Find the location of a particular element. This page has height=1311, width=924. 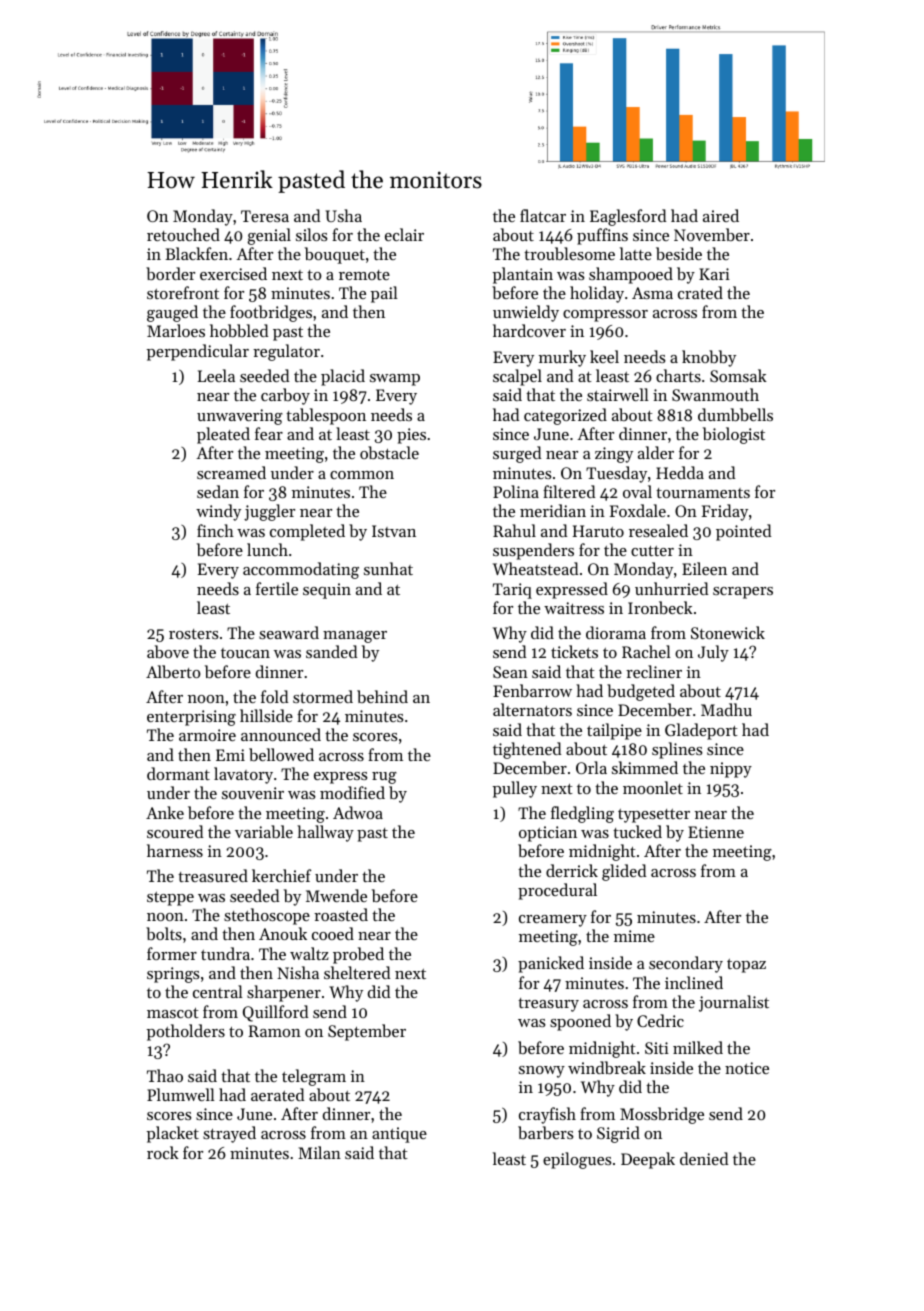

flatcar is located at coordinates (543, 215).
